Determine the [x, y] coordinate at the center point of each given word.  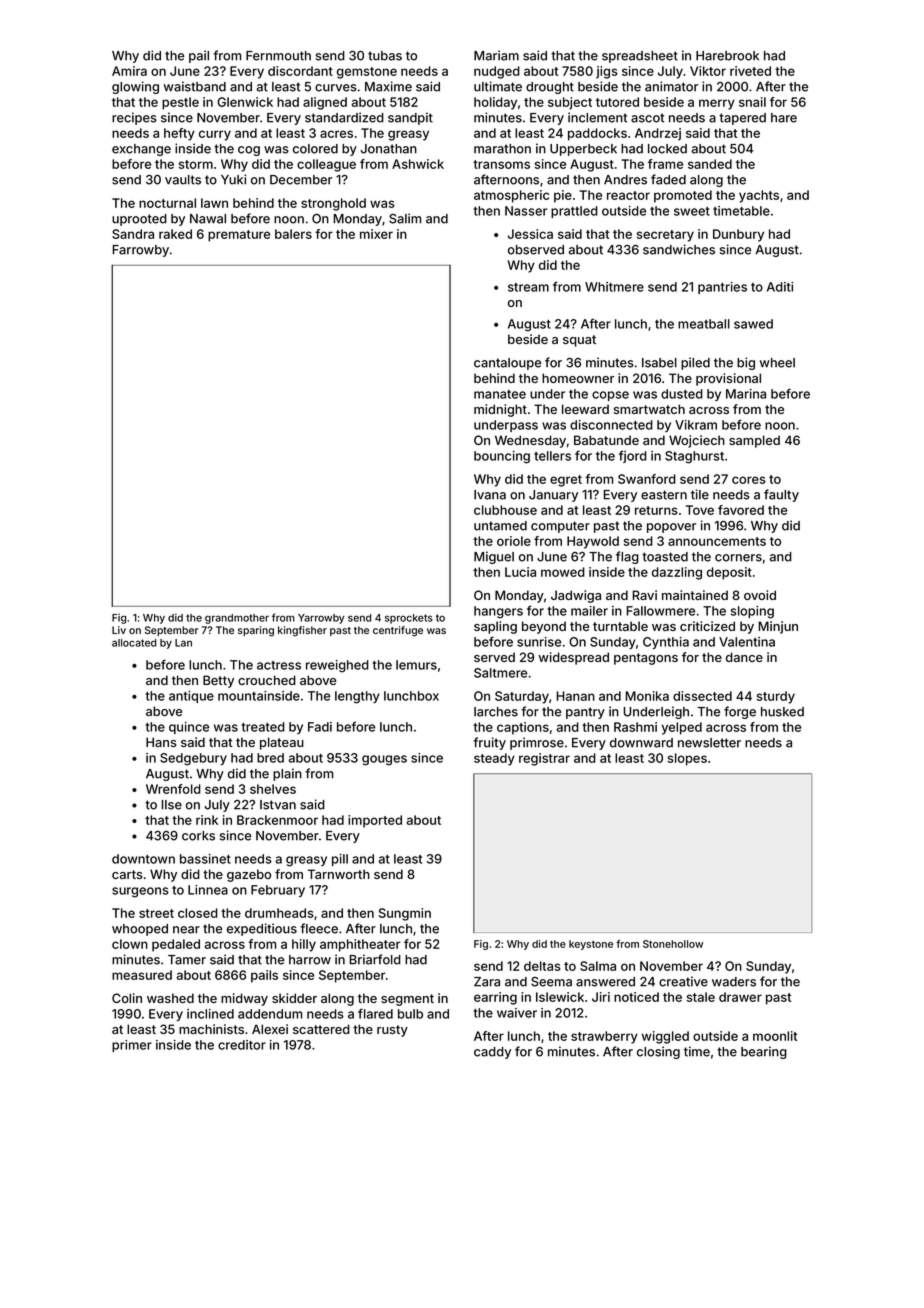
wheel [777, 363]
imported [375, 821]
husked [782, 712]
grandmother [237, 619]
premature [239, 236]
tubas [385, 56]
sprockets [409, 619]
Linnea [208, 890]
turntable [620, 626]
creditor [242, 1045]
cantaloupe [507, 364]
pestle [180, 103]
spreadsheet [640, 57]
